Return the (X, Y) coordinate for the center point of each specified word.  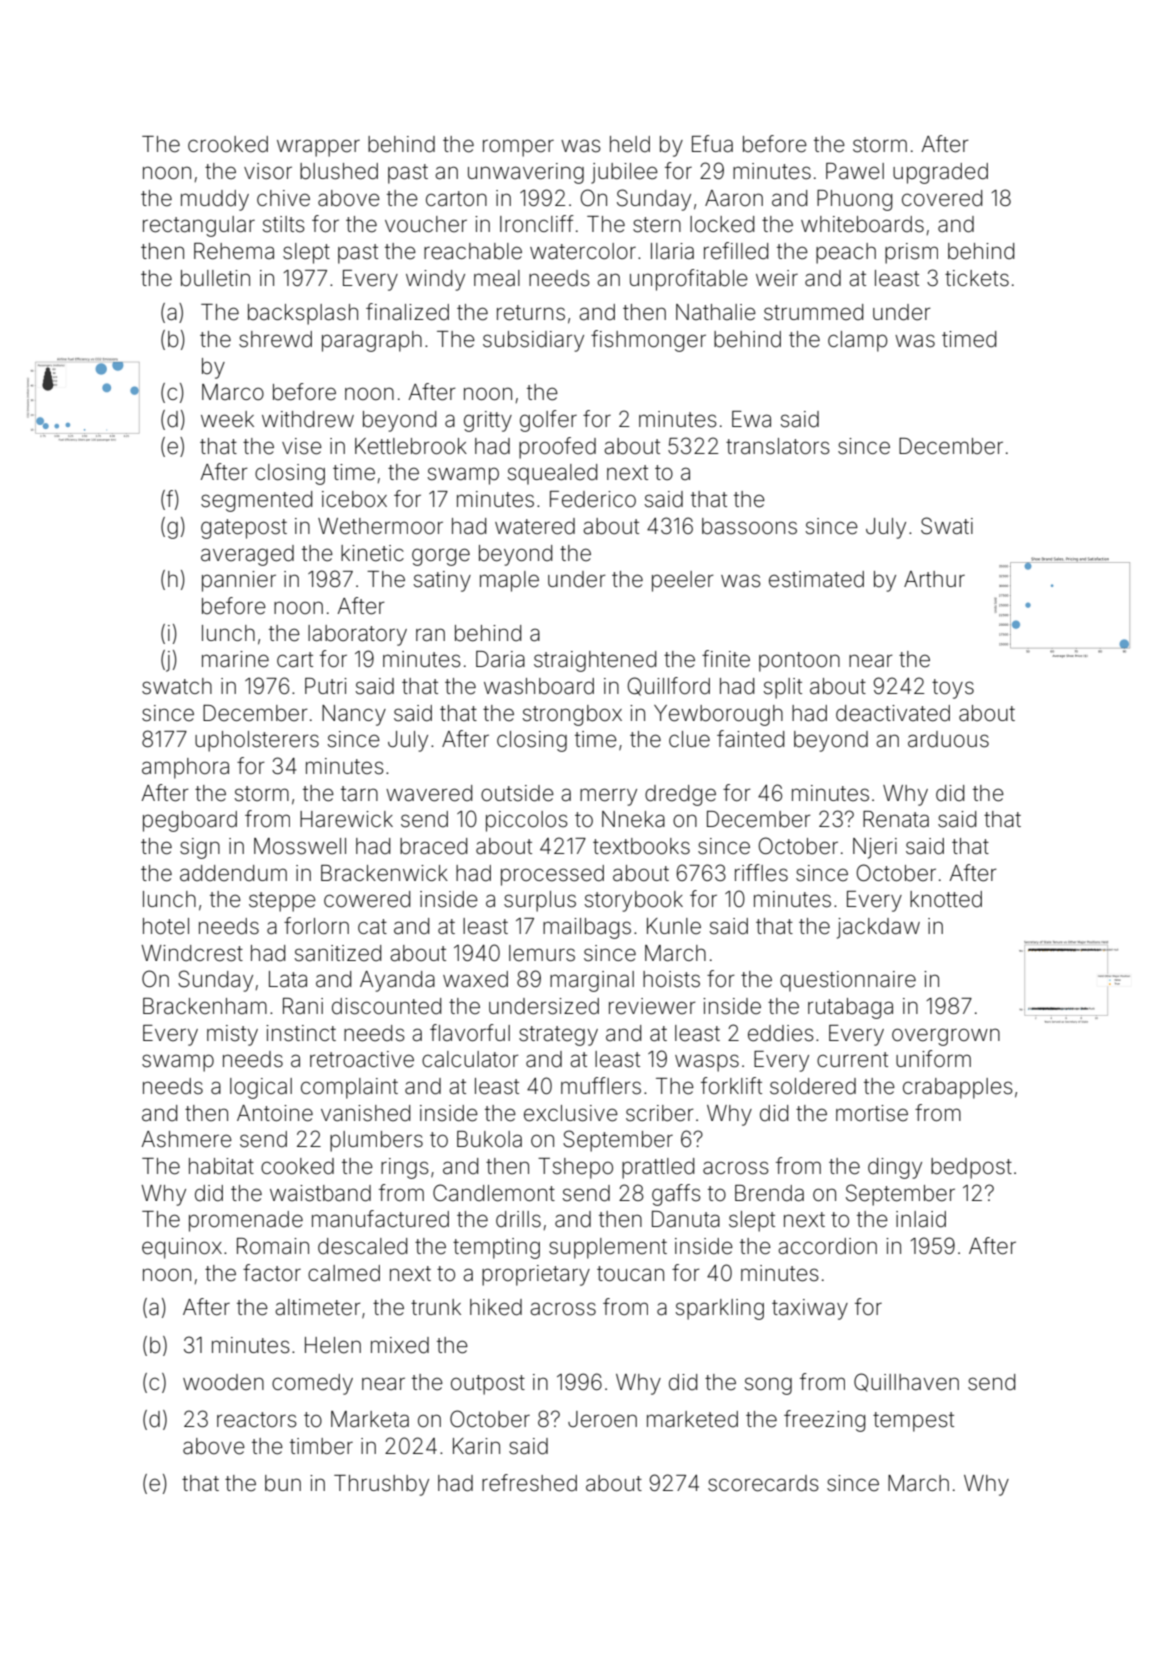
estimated (816, 579)
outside (517, 793)
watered (535, 526)
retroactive (362, 1059)
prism (911, 253)
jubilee (624, 173)
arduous (948, 739)
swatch (177, 686)
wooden (223, 1382)
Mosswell (300, 846)
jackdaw (878, 928)
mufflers (601, 1086)
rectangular (199, 226)
